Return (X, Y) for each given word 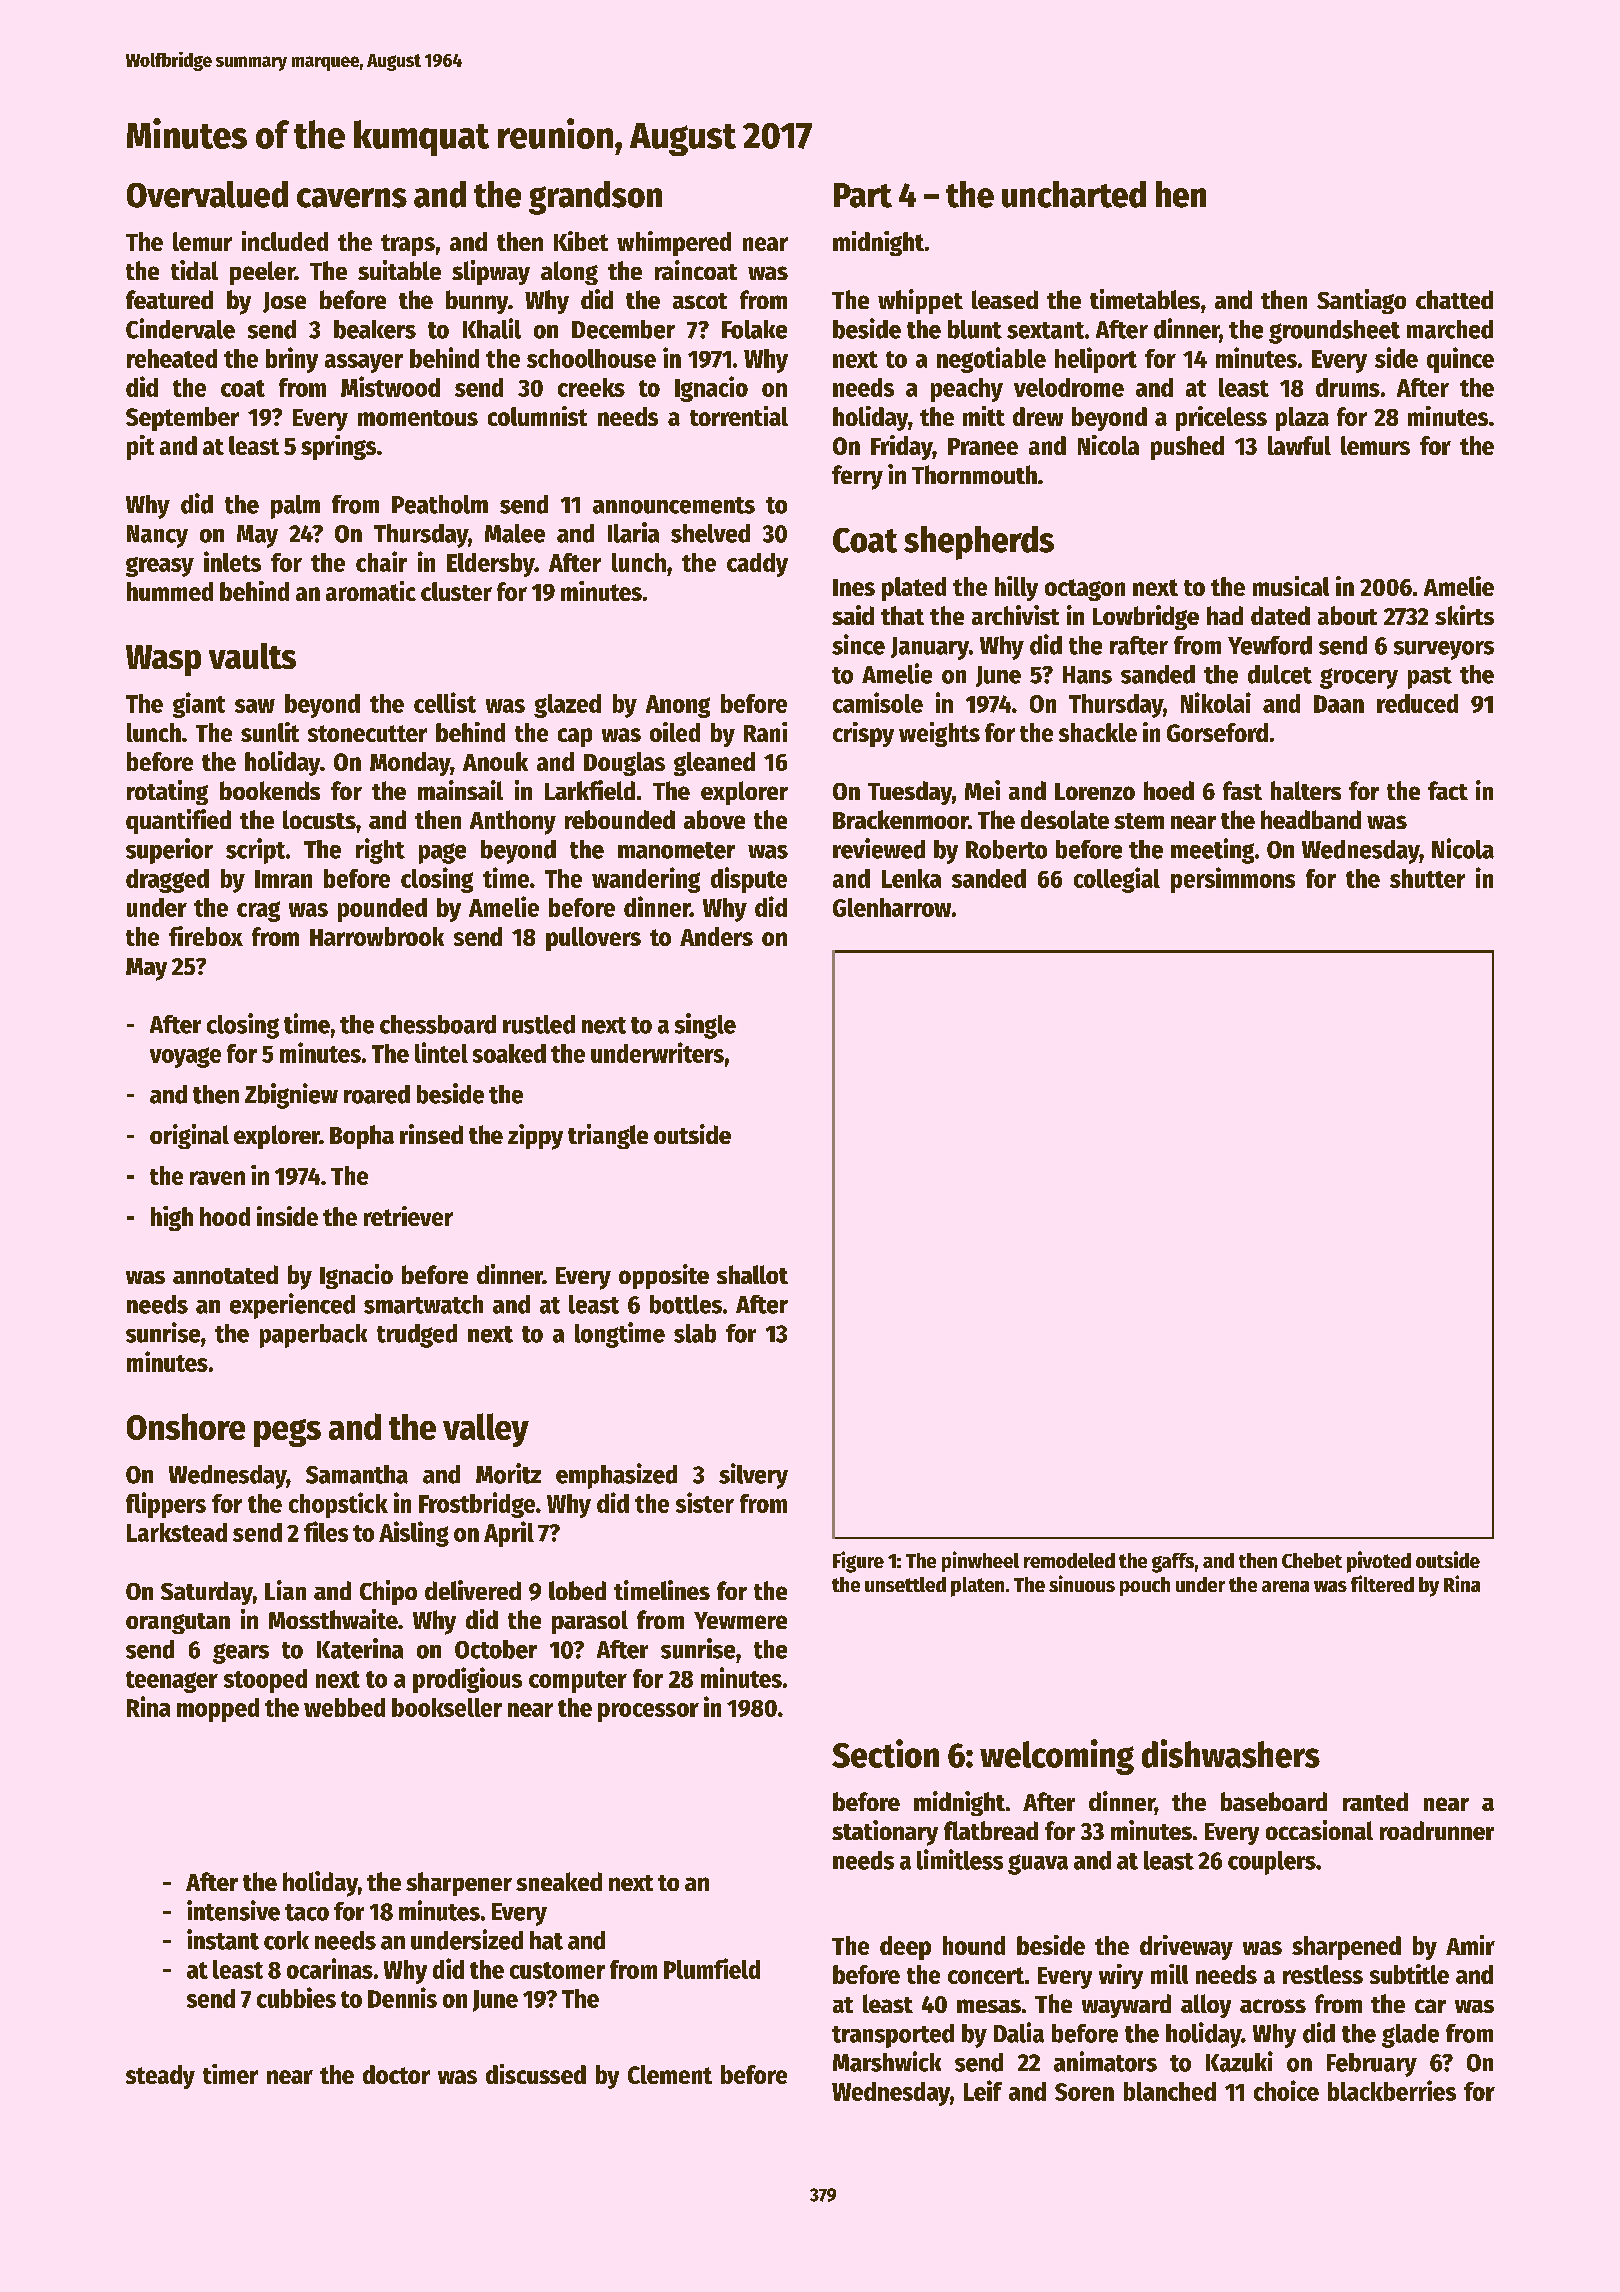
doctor (396, 2074)
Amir (1470, 1945)
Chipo (388, 1592)
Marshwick (887, 2061)
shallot (752, 1274)
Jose (284, 302)
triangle (608, 1136)
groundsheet (1334, 332)
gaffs (1173, 1563)
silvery (753, 1476)
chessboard (438, 1024)
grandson (595, 198)
